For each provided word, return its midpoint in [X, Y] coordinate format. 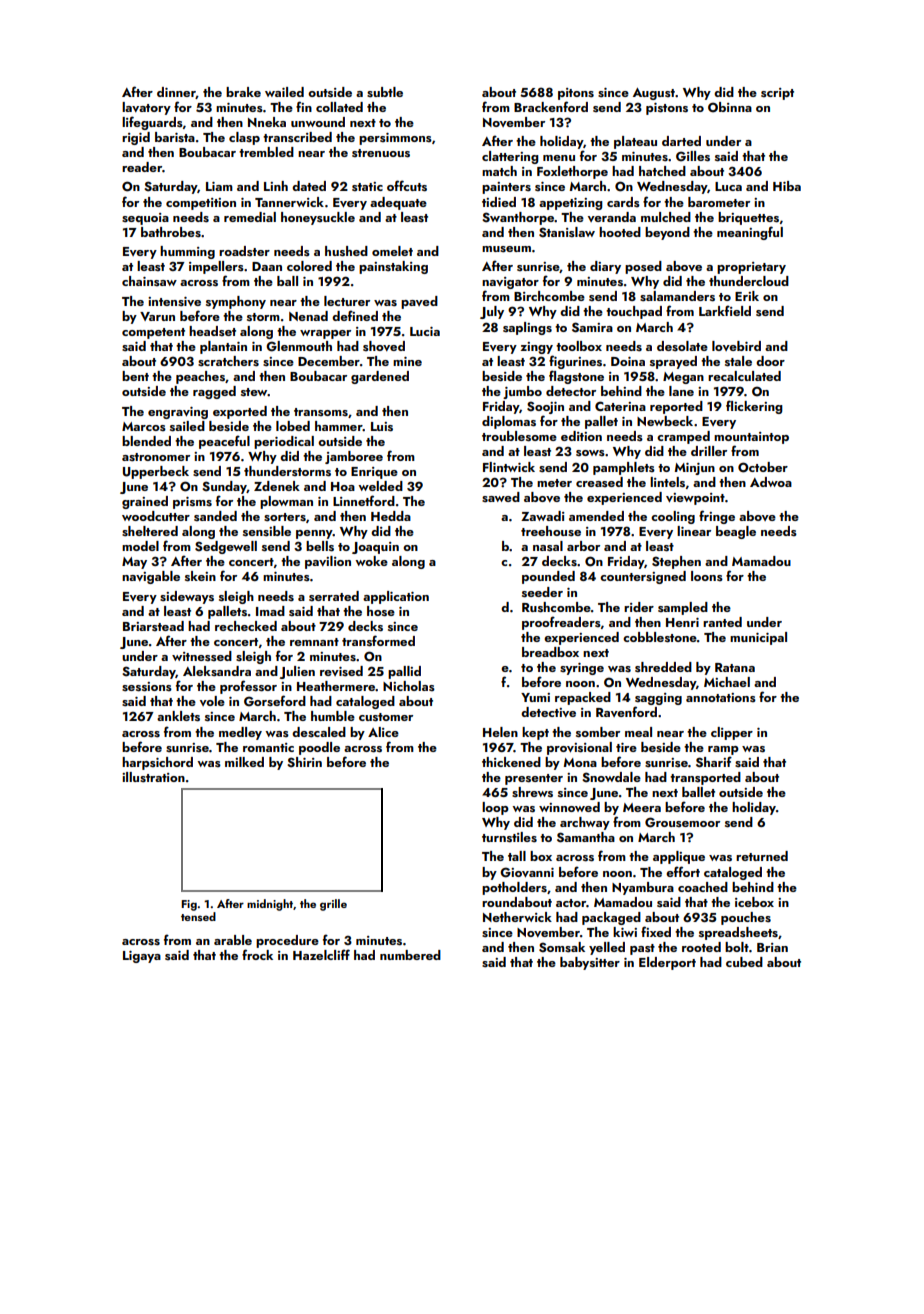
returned [762, 856]
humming [187, 252]
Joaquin [375, 548]
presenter [534, 779]
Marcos [144, 426]
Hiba [787, 186]
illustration [153, 777]
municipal [758, 638]
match [499, 171]
